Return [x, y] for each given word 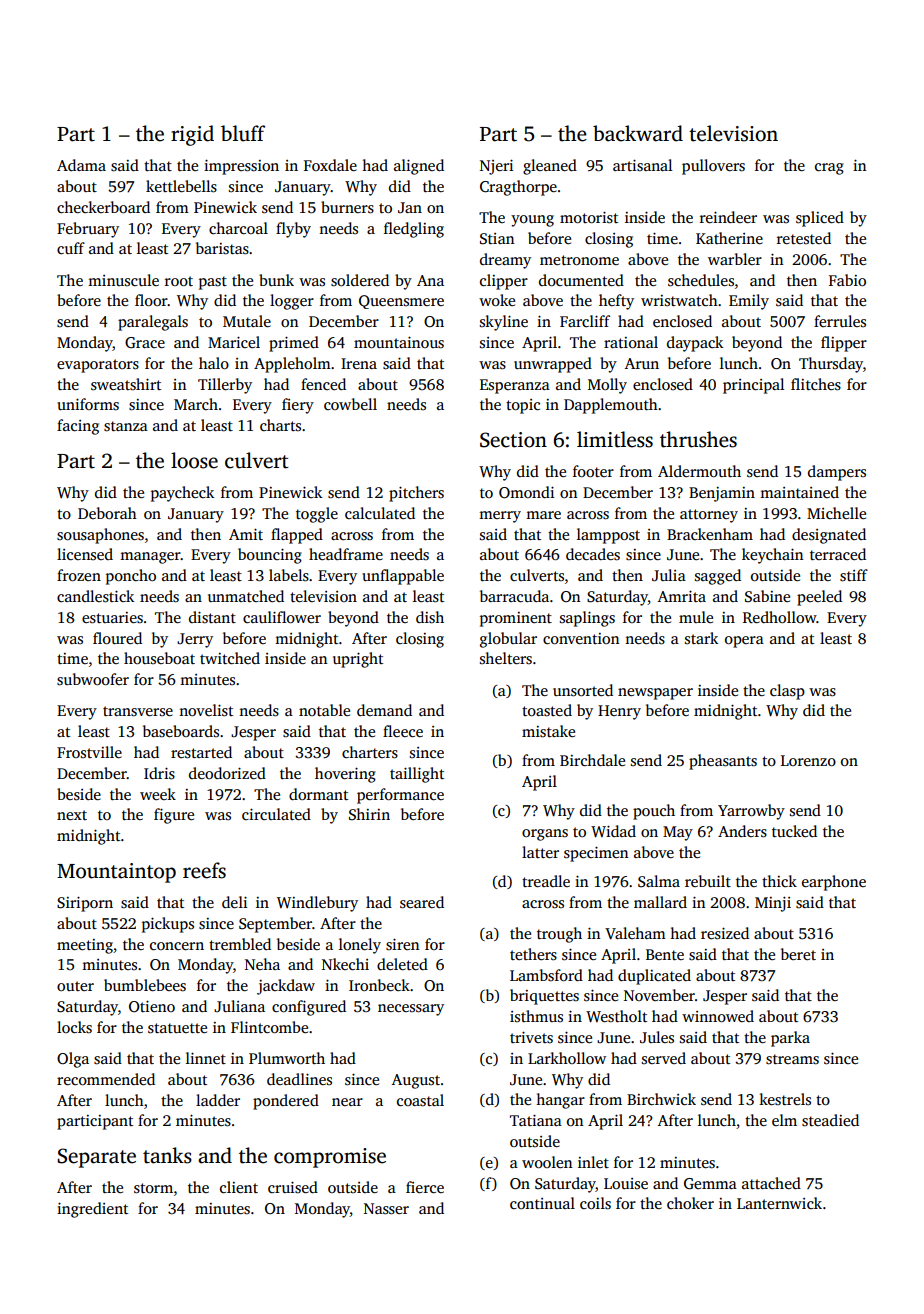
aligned [419, 167]
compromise [330, 1158]
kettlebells [181, 186]
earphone [834, 883]
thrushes [698, 439]
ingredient [92, 1210]
